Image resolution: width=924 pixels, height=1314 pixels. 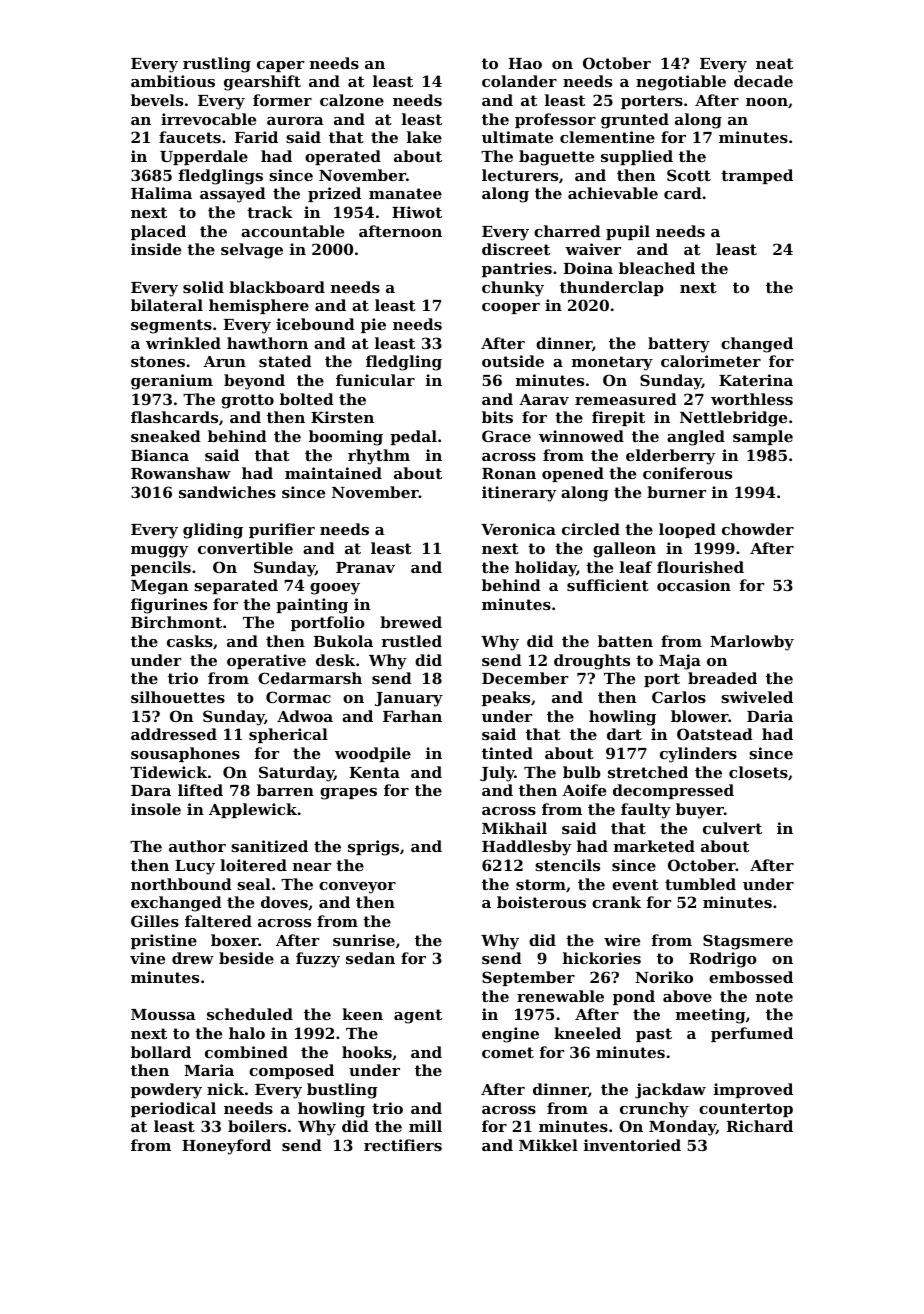 What do you see at coordinates (226, 1147) in the screenshot?
I see `Honeyford` at bounding box center [226, 1147].
